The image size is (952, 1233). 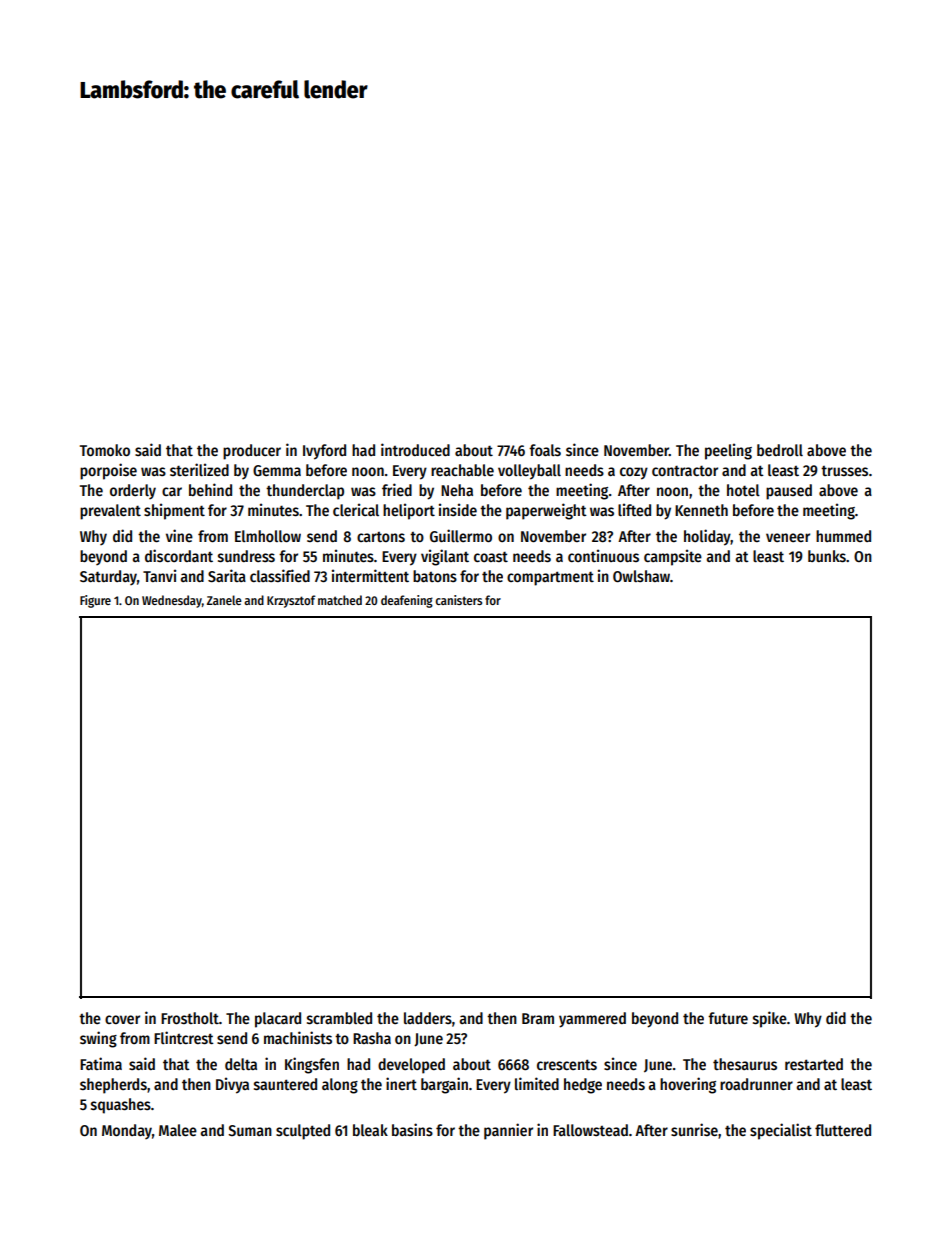 What do you see at coordinates (133, 491) in the image?
I see `orderly` at bounding box center [133, 491].
